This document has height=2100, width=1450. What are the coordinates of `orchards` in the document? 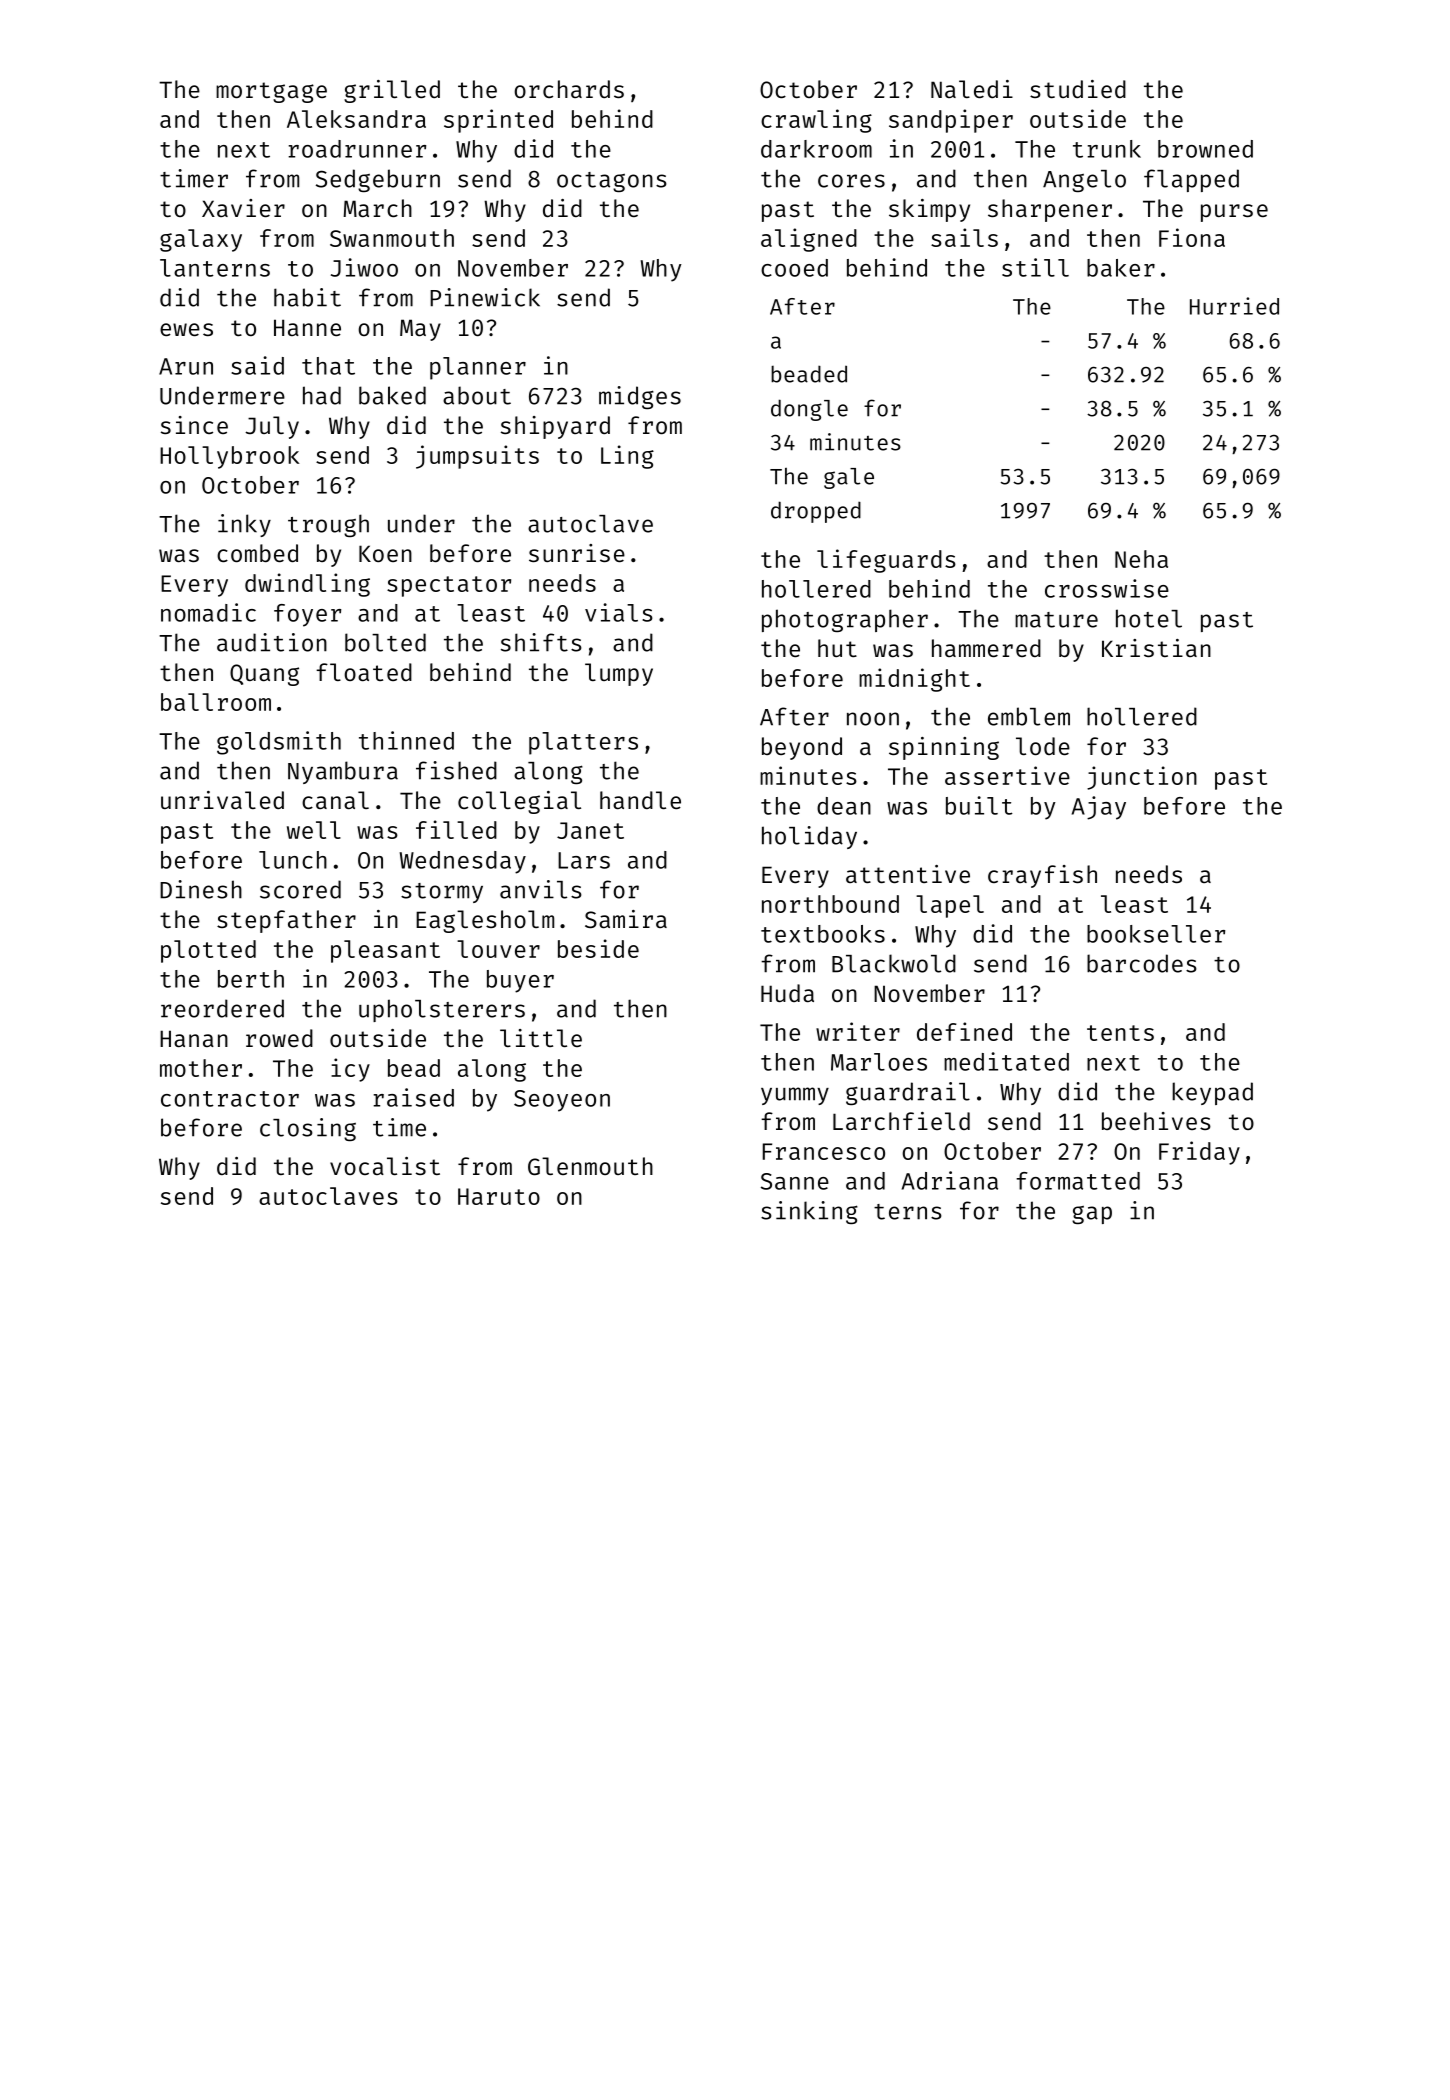 It's located at (569, 89).
